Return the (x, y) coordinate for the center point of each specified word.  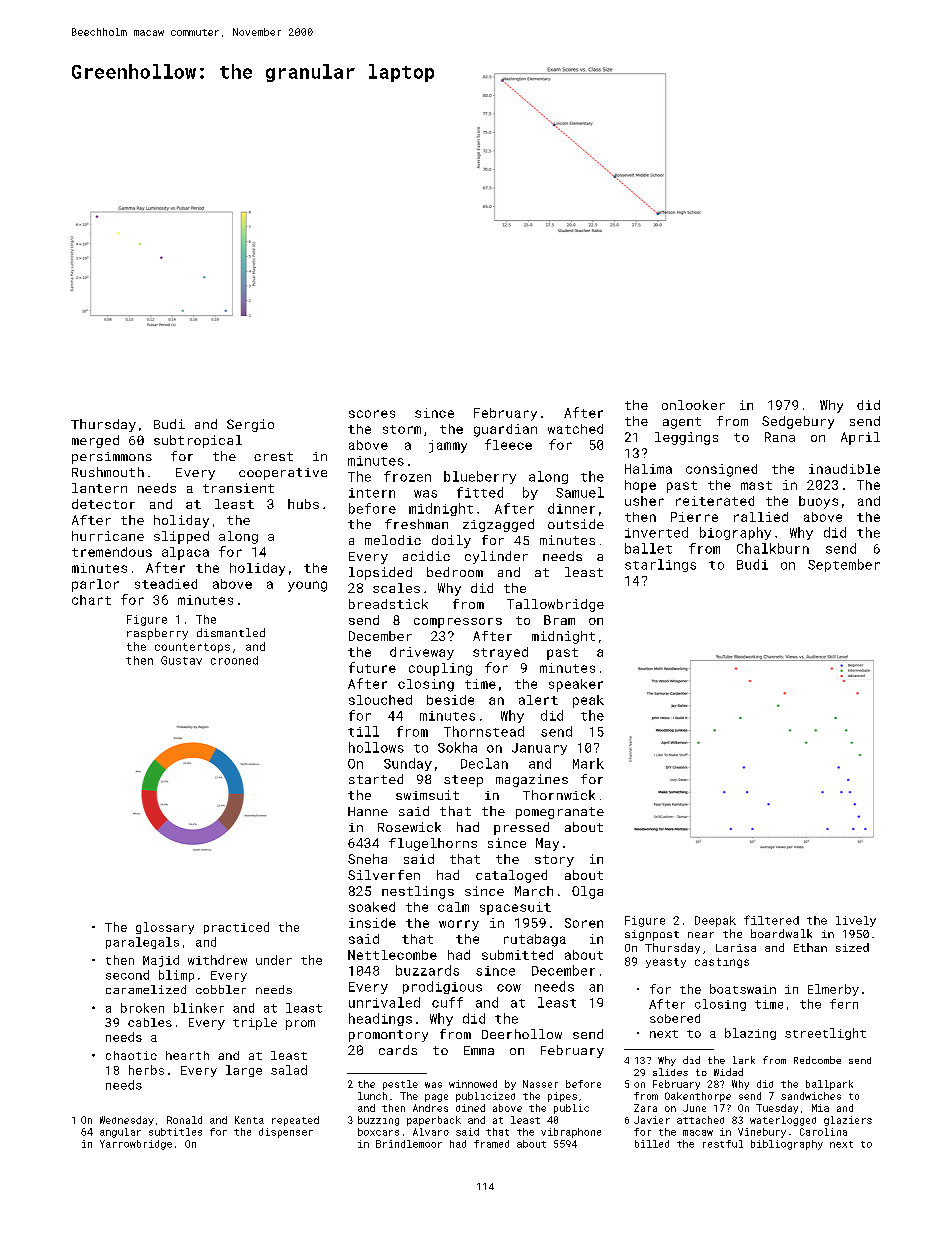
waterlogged (783, 1121)
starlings (660, 565)
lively (856, 921)
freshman (416, 524)
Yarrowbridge (136, 1145)
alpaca (185, 553)
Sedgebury (798, 422)
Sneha (367, 859)
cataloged (511, 876)
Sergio (250, 425)
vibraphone (571, 1133)
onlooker (693, 405)
